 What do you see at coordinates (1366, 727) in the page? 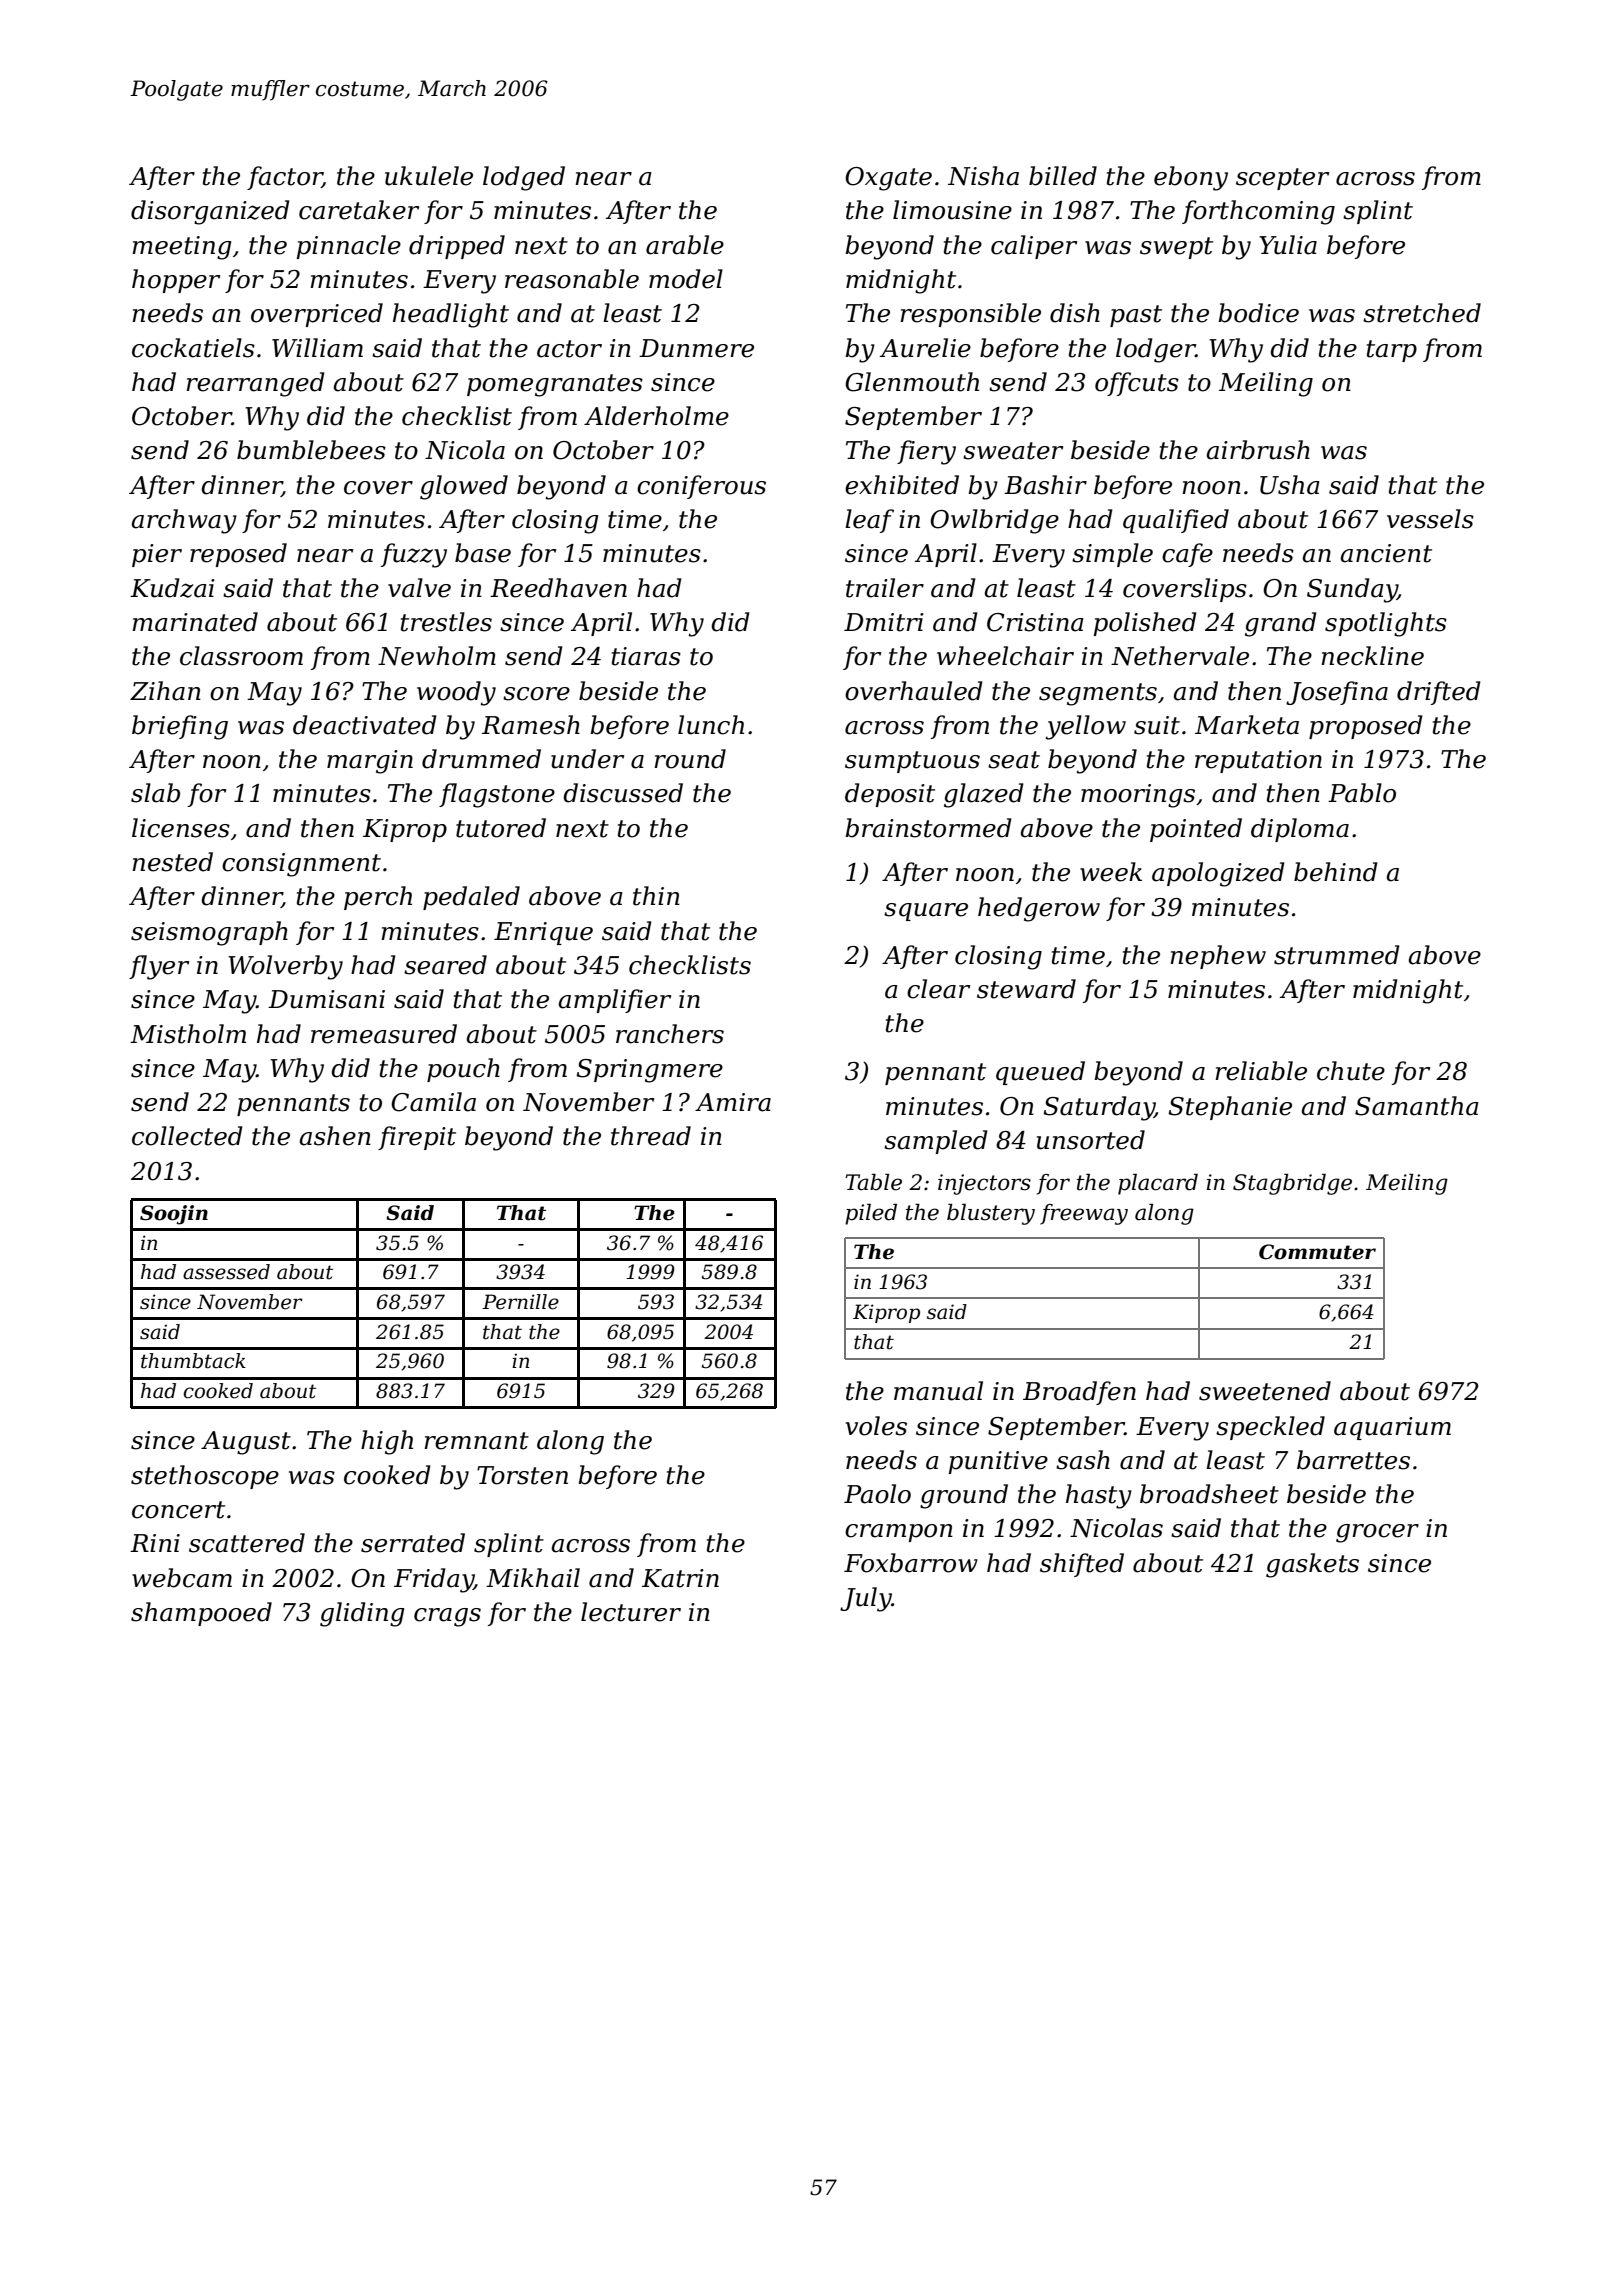
I see `proposed` at bounding box center [1366, 727].
